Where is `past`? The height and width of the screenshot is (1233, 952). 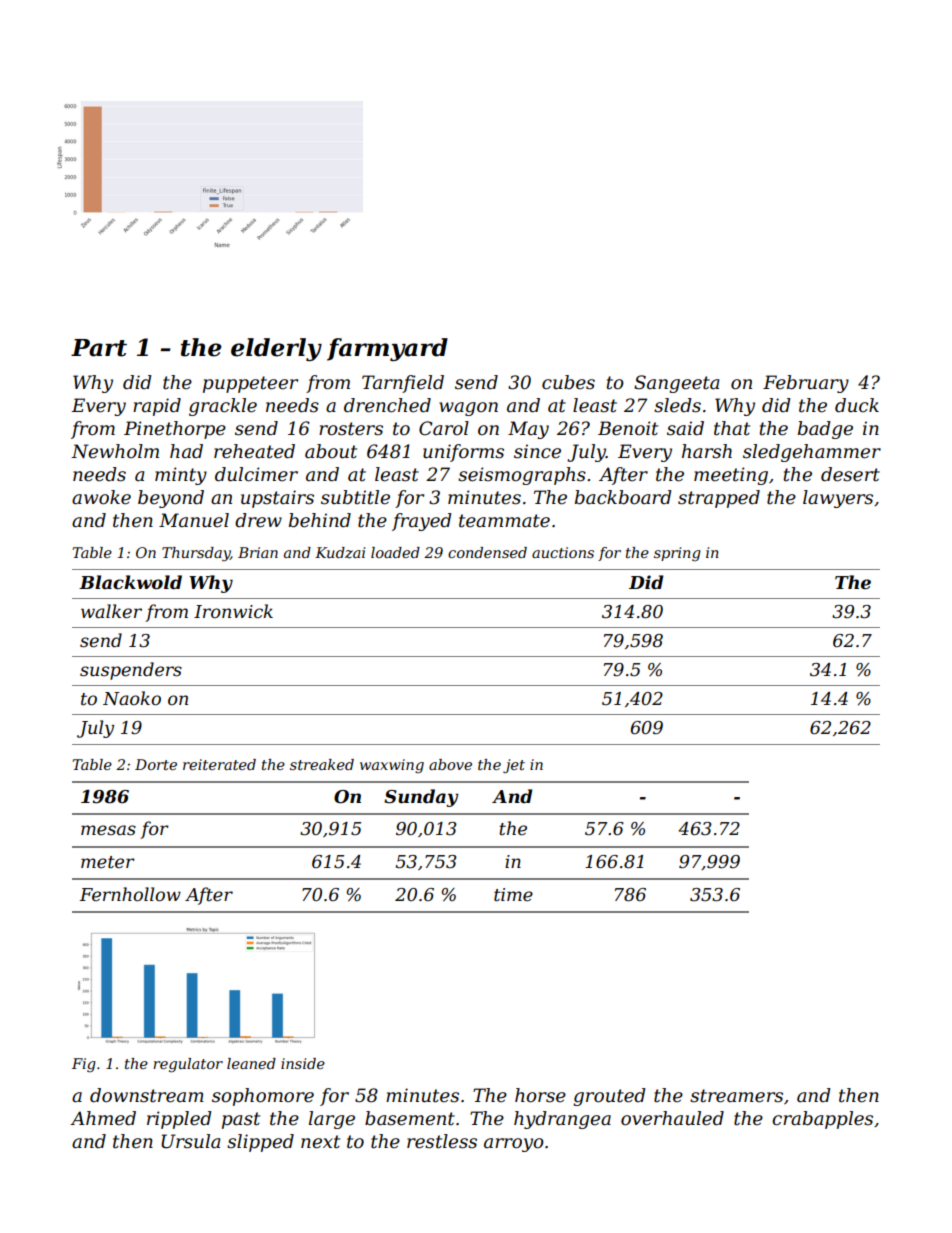 past is located at coordinates (241, 1120).
